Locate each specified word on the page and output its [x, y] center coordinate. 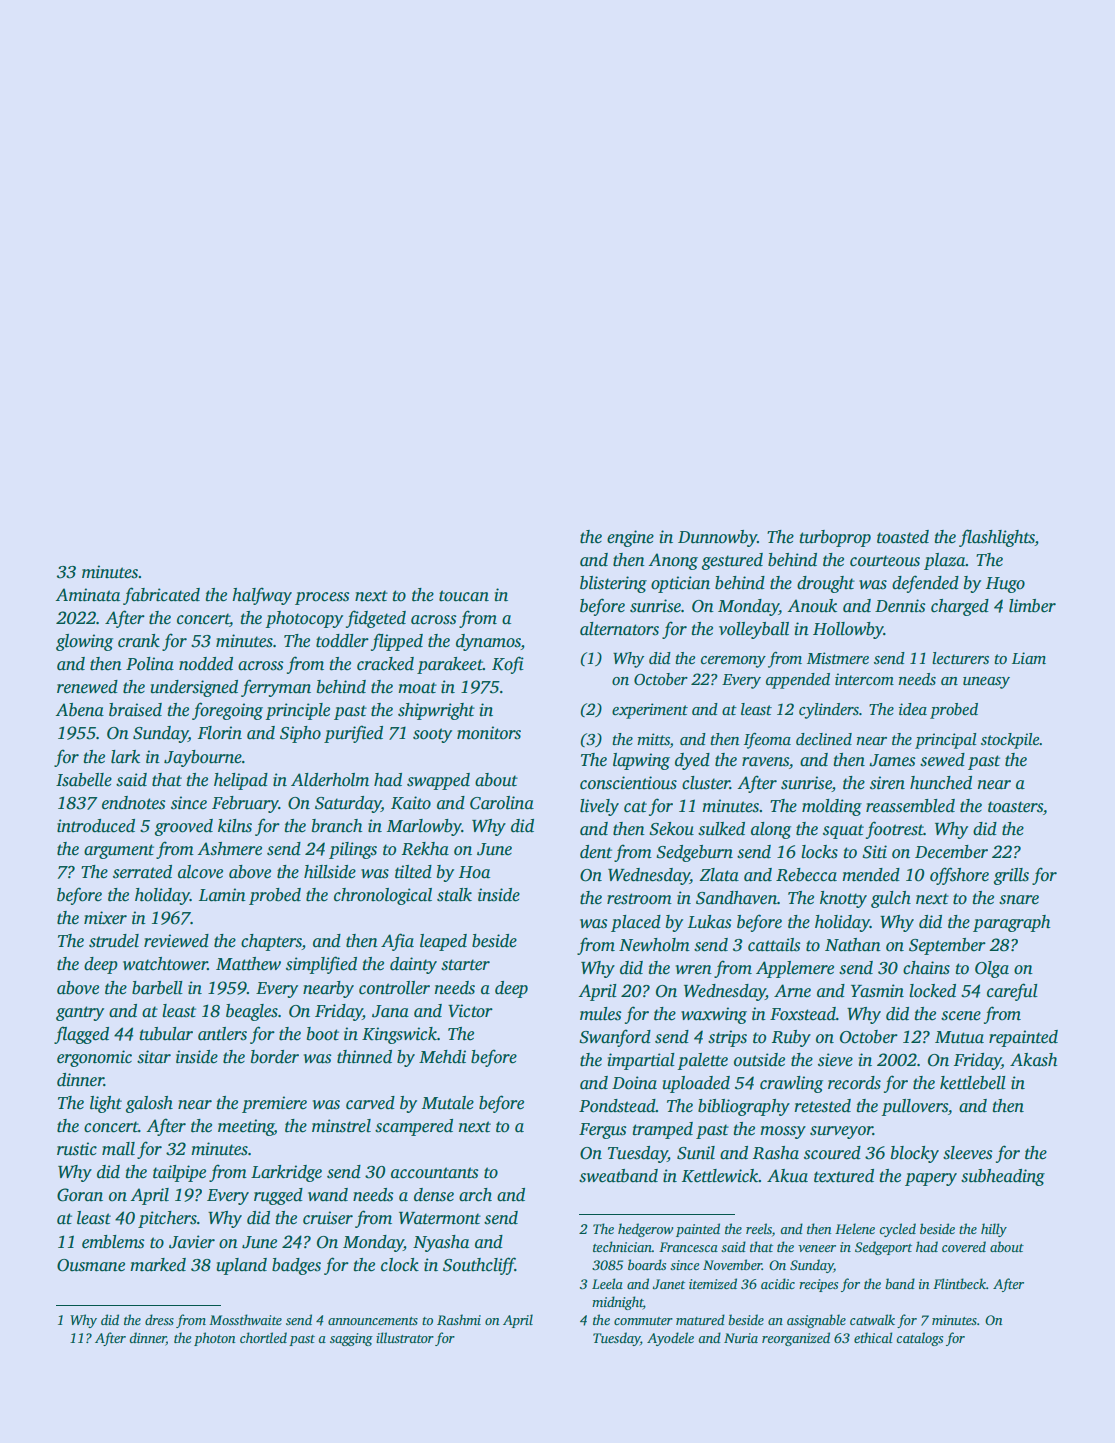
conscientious [628, 783]
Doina [634, 1083]
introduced [96, 826]
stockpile [1010, 741]
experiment [650, 711]
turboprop [835, 538]
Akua [787, 1176]
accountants [435, 1173]
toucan [464, 596]
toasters [1015, 807]
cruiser [328, 1218]
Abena [80, 710]
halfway [262, 596]
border [275, 1057]
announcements [373, 1321]
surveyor [841, 1132]
